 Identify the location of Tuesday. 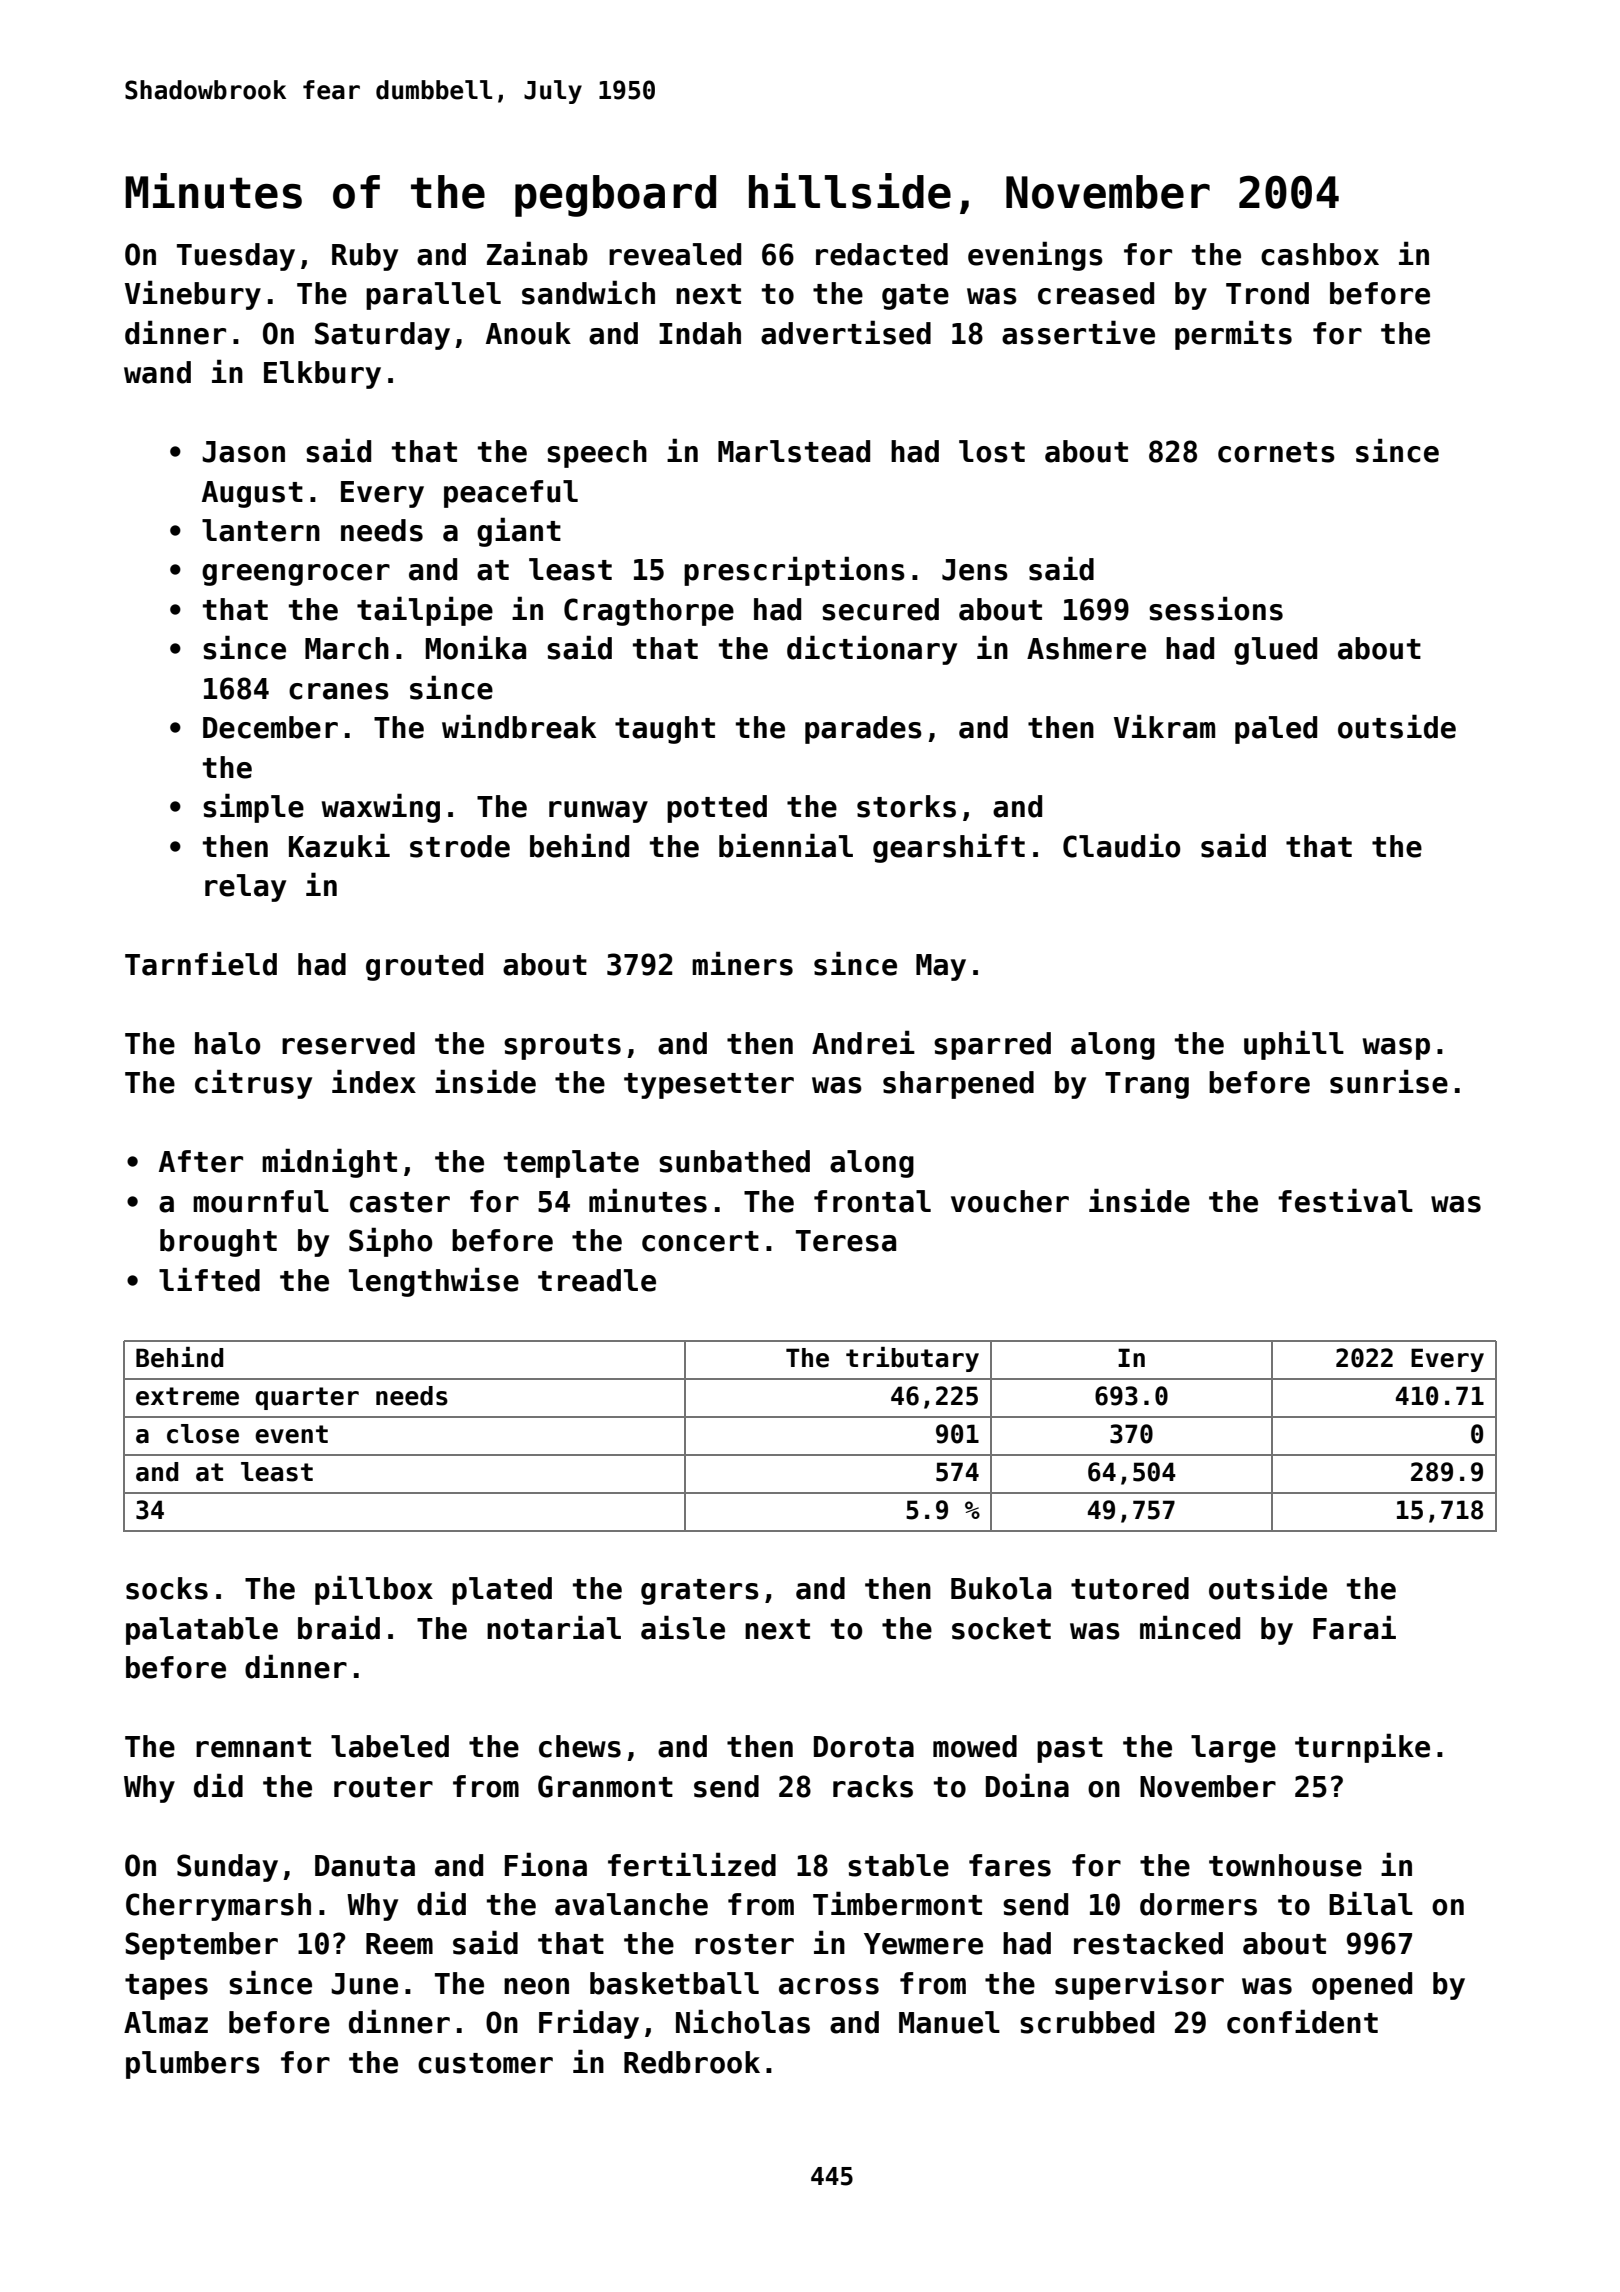
(236, 257).
